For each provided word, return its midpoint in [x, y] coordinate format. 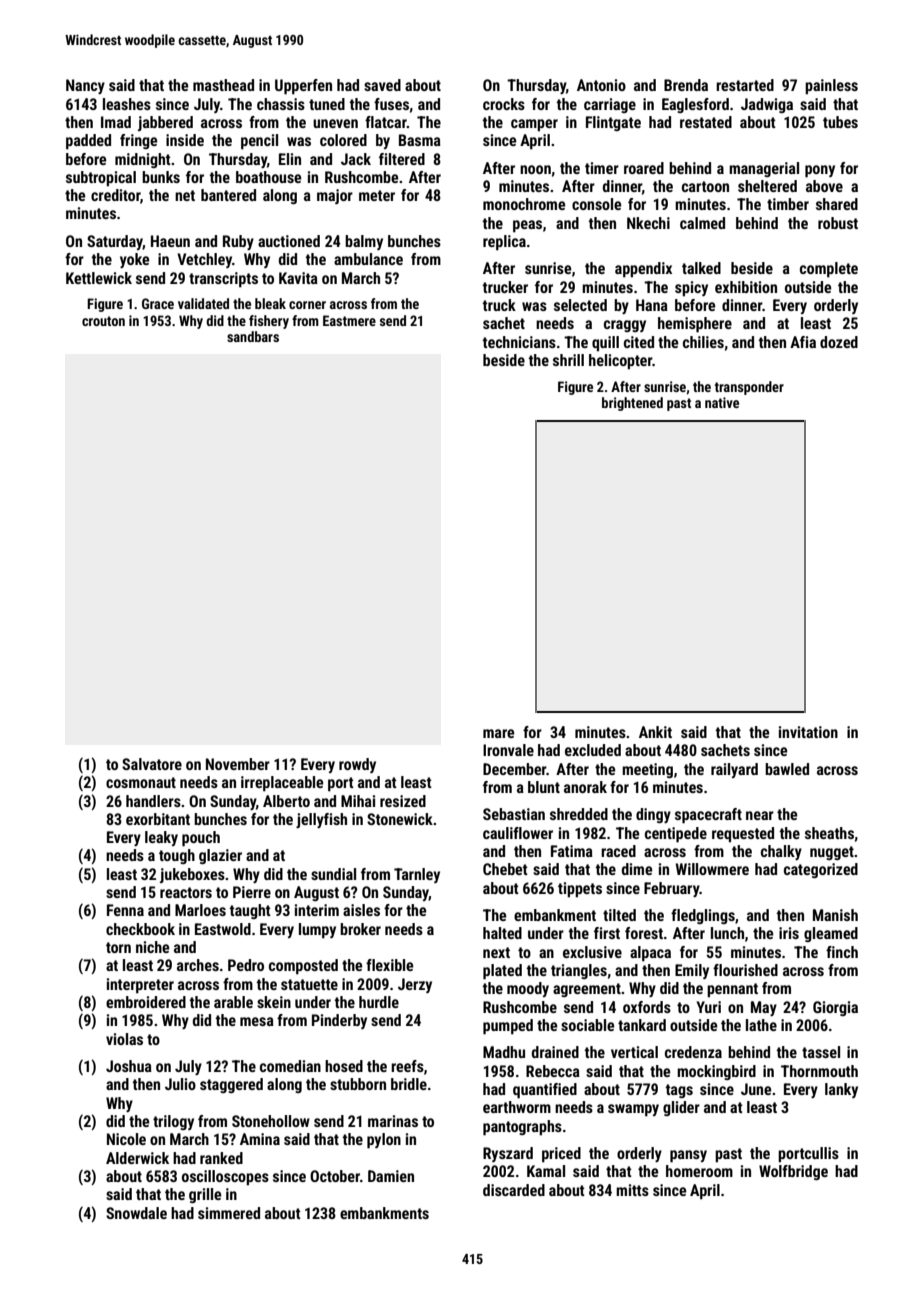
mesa [257, 1021]
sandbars [253, 336]
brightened [632, 404]
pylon [384, 1141]
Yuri [709, 1007]
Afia [803, 342]
